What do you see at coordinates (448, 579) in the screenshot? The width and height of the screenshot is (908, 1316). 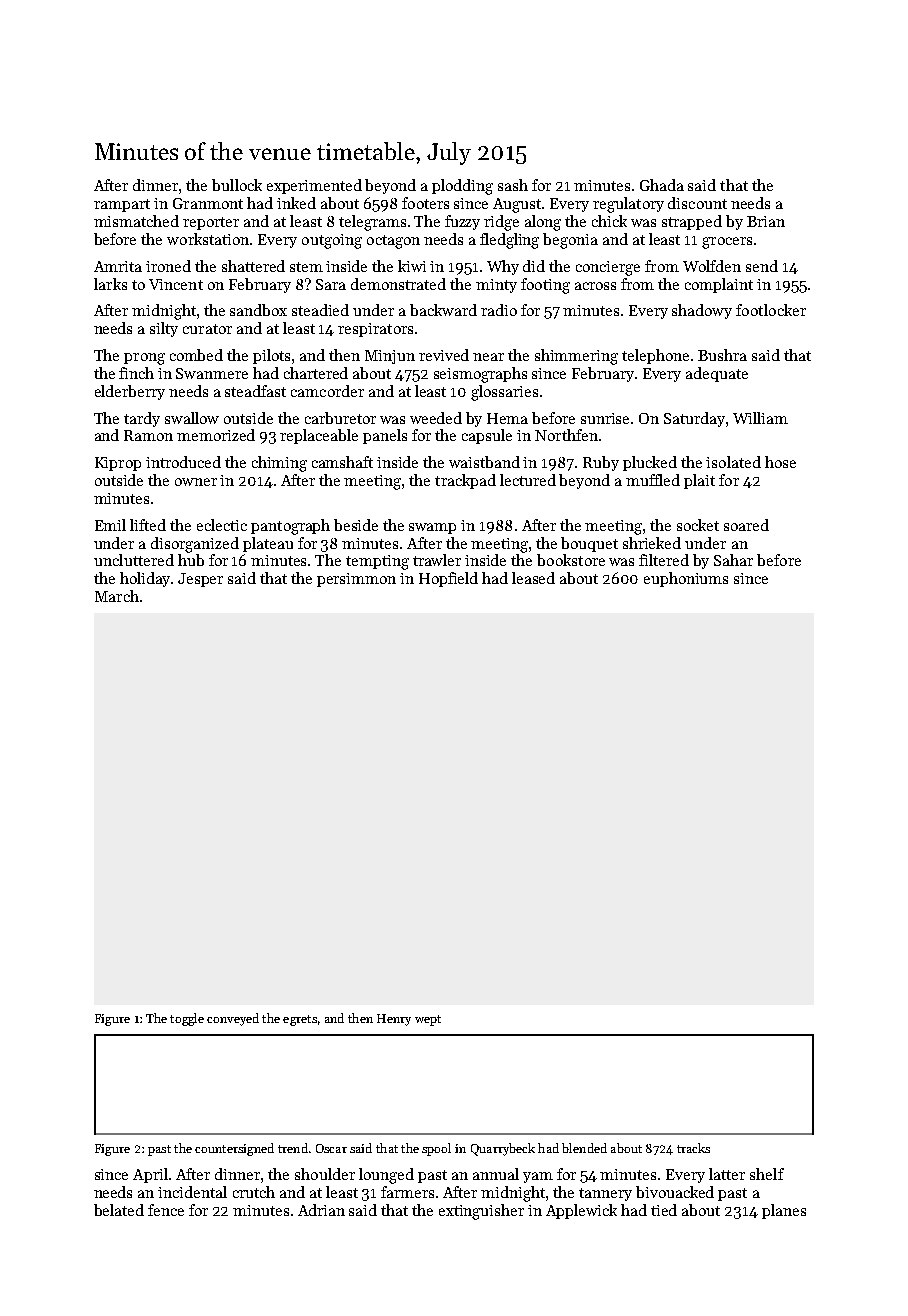 I see `Hopfield` at bounding box center [448, 579].
